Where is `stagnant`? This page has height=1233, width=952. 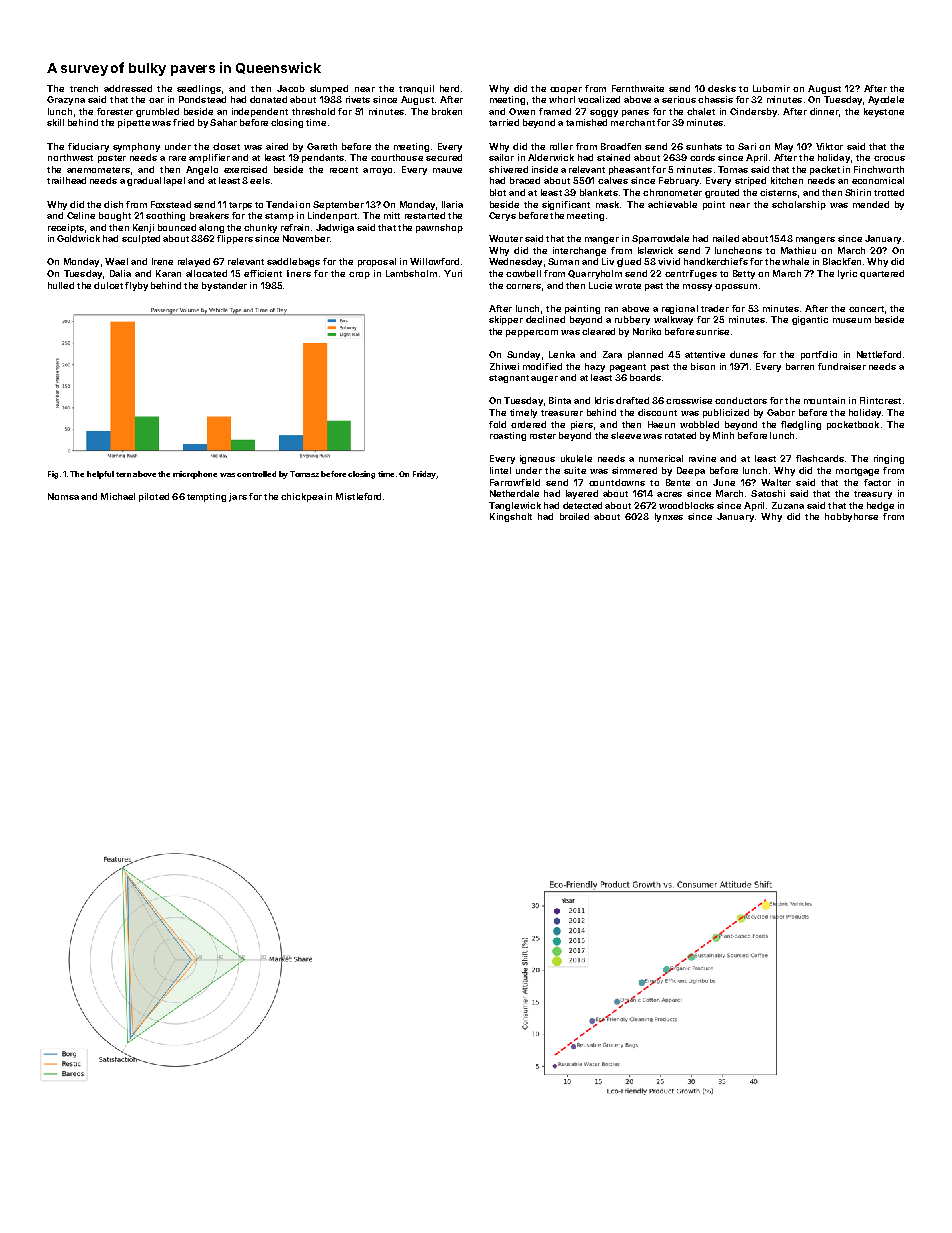
stagnant is located at coordinates (509, 379).
